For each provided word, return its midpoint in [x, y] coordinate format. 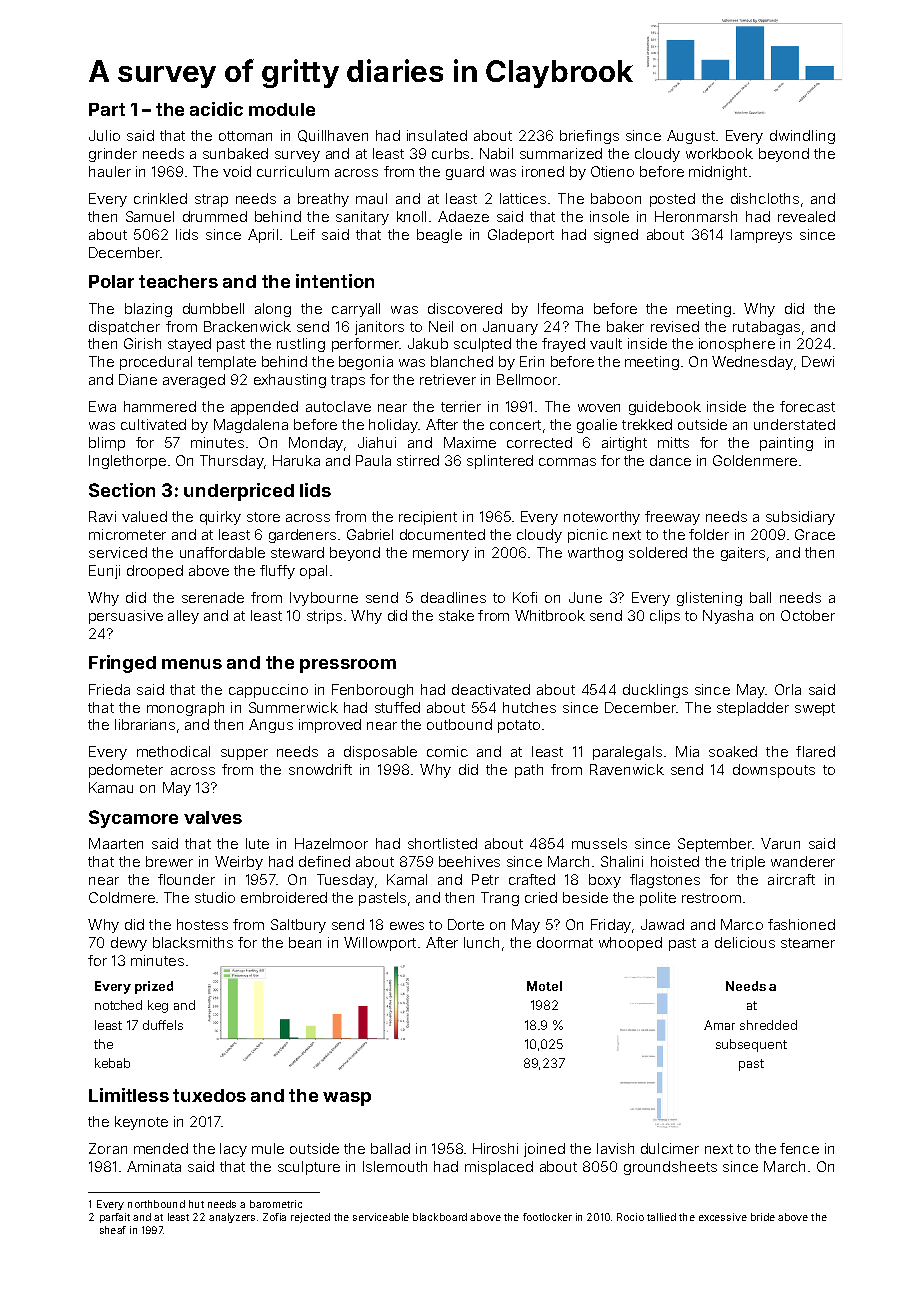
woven [599, 408]
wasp [347, 1099]
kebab [112, 1063]
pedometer [126, 771]
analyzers [232, 1218]
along [273, 310]
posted [672, 200]
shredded [768, 1025]
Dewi [818, 361]
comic [447, 751]
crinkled [160, 198]
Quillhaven [333, 136]
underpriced [239, 492]
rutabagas [766, 328]
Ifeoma [560, 308]
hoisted [675, 861]
